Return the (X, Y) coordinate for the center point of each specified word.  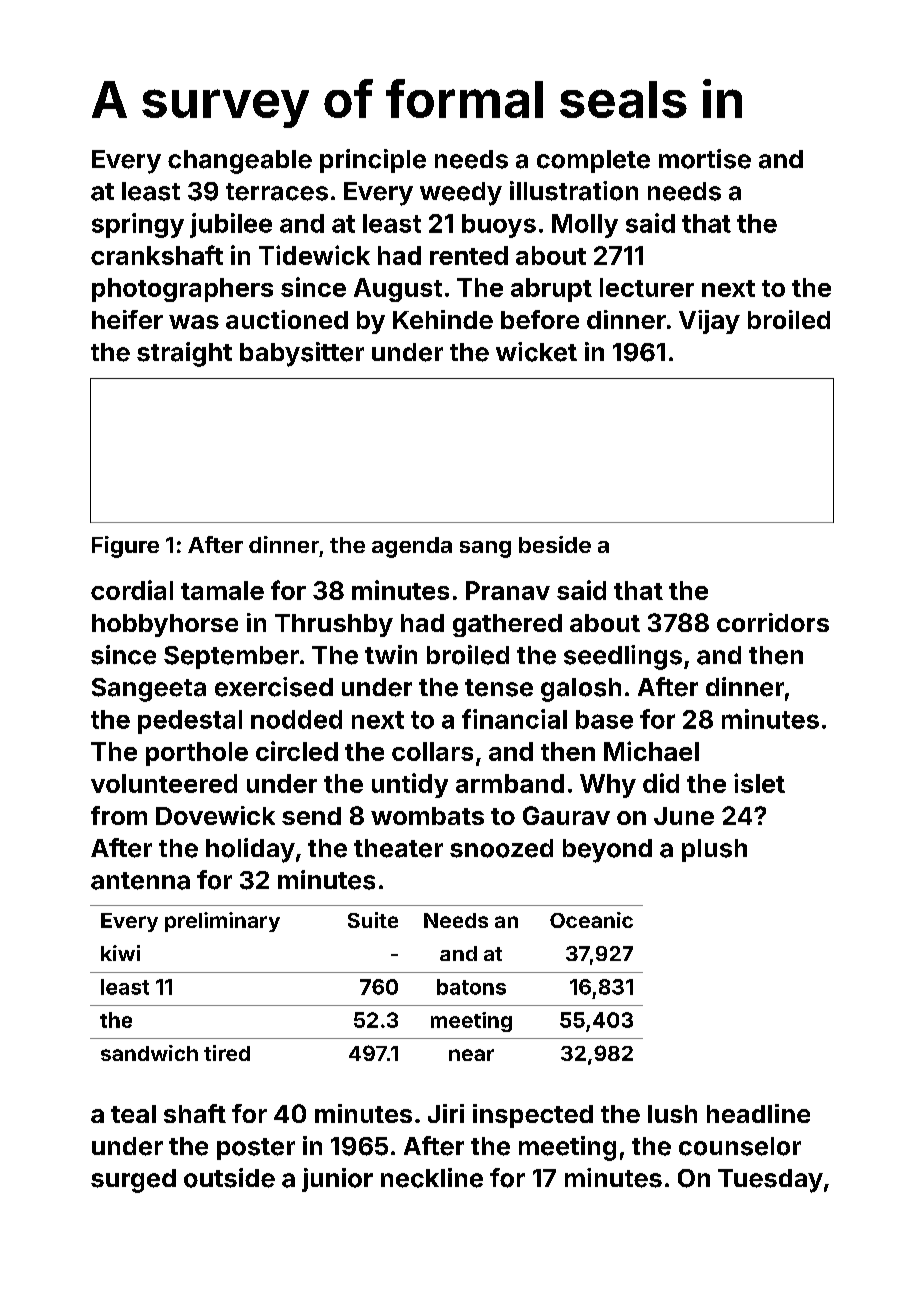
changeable (240, 162)
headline (758, 1113)
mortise (705, 159)
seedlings (623, 657)
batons (471, 987)
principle (373, 161)
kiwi (120, 953)
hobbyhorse (165, 625)
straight (184, 354)
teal (133, 1114)
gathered (507, 625)
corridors (773, 622)
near (471, 1055)
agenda (412, 547)
